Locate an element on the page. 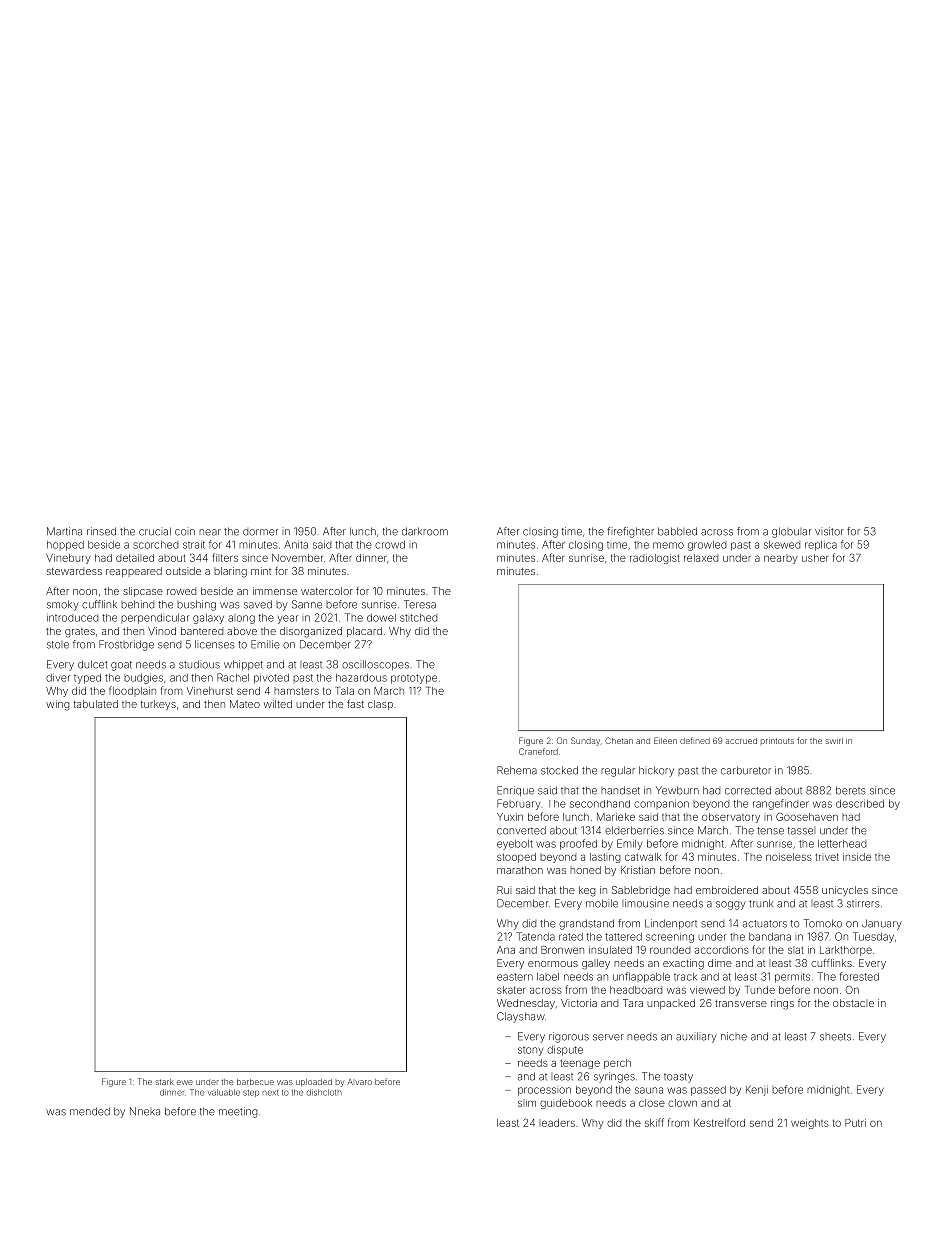  Tatenda is located at coordinates (535, 936).
